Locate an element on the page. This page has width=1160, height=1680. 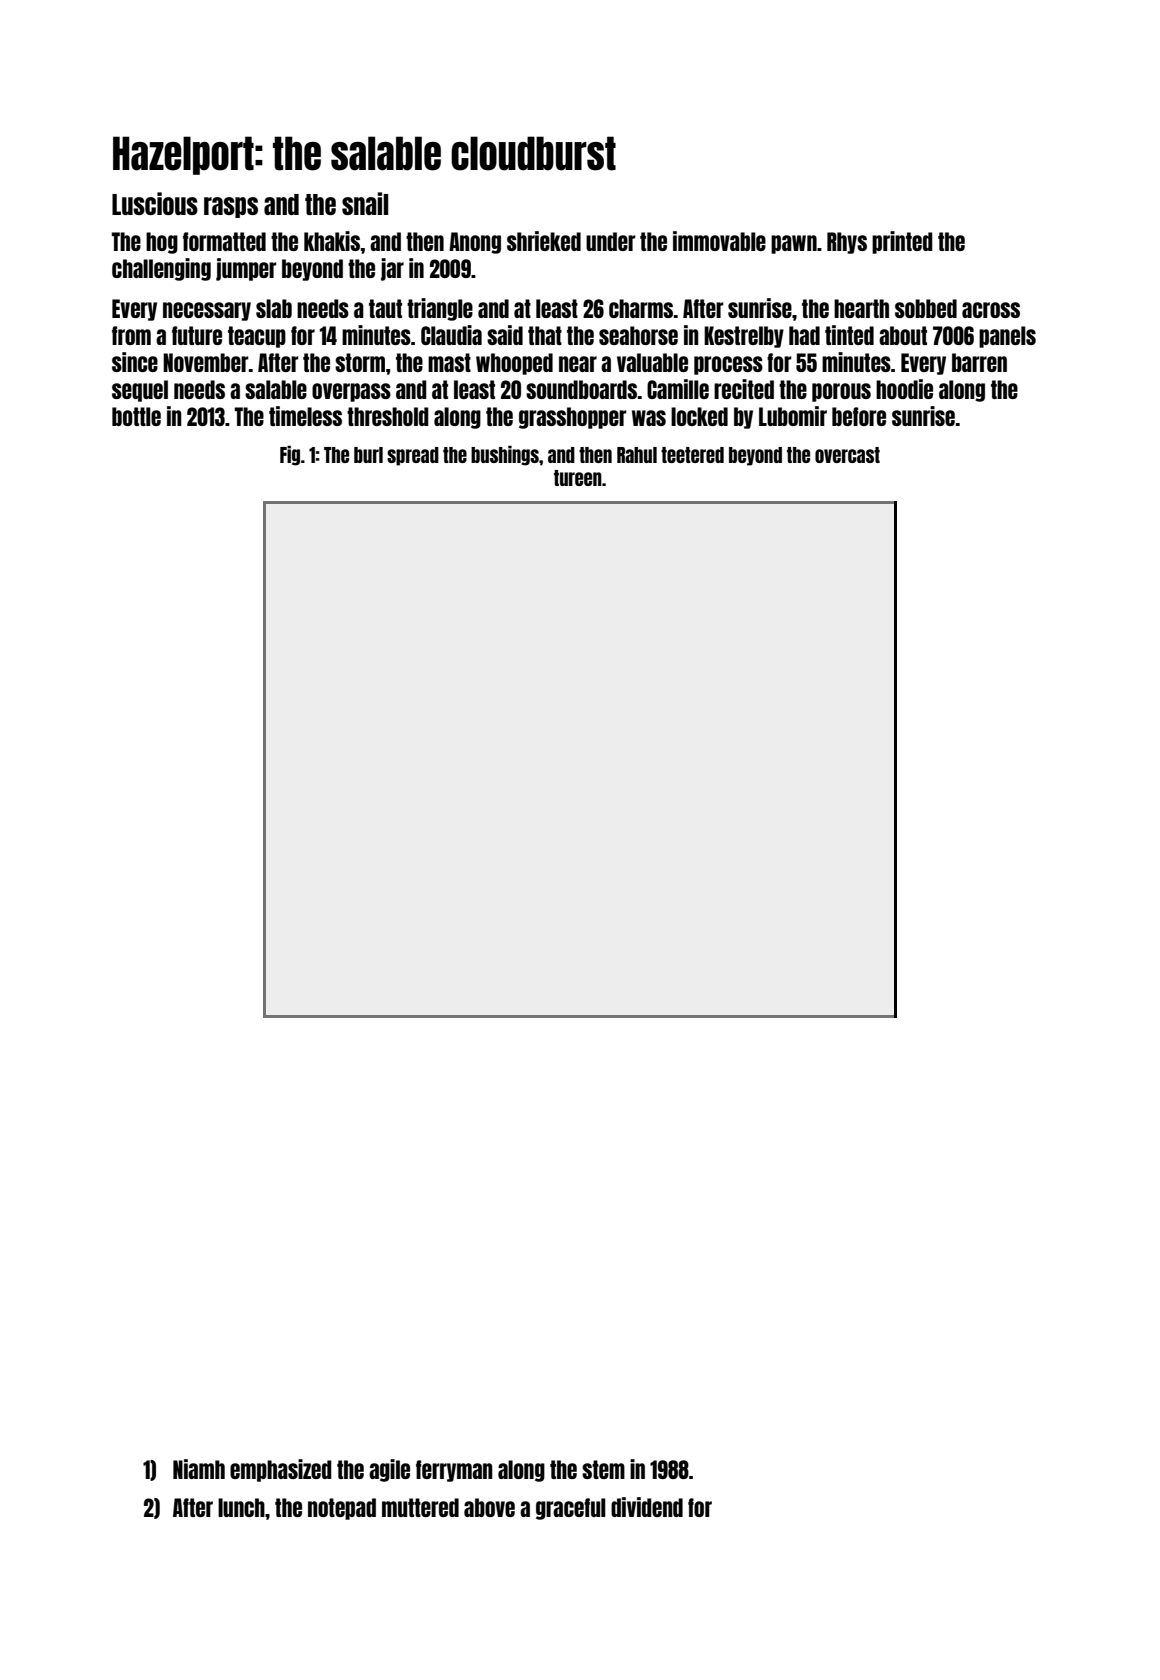
Fig is located at coordinates (290, 455).
